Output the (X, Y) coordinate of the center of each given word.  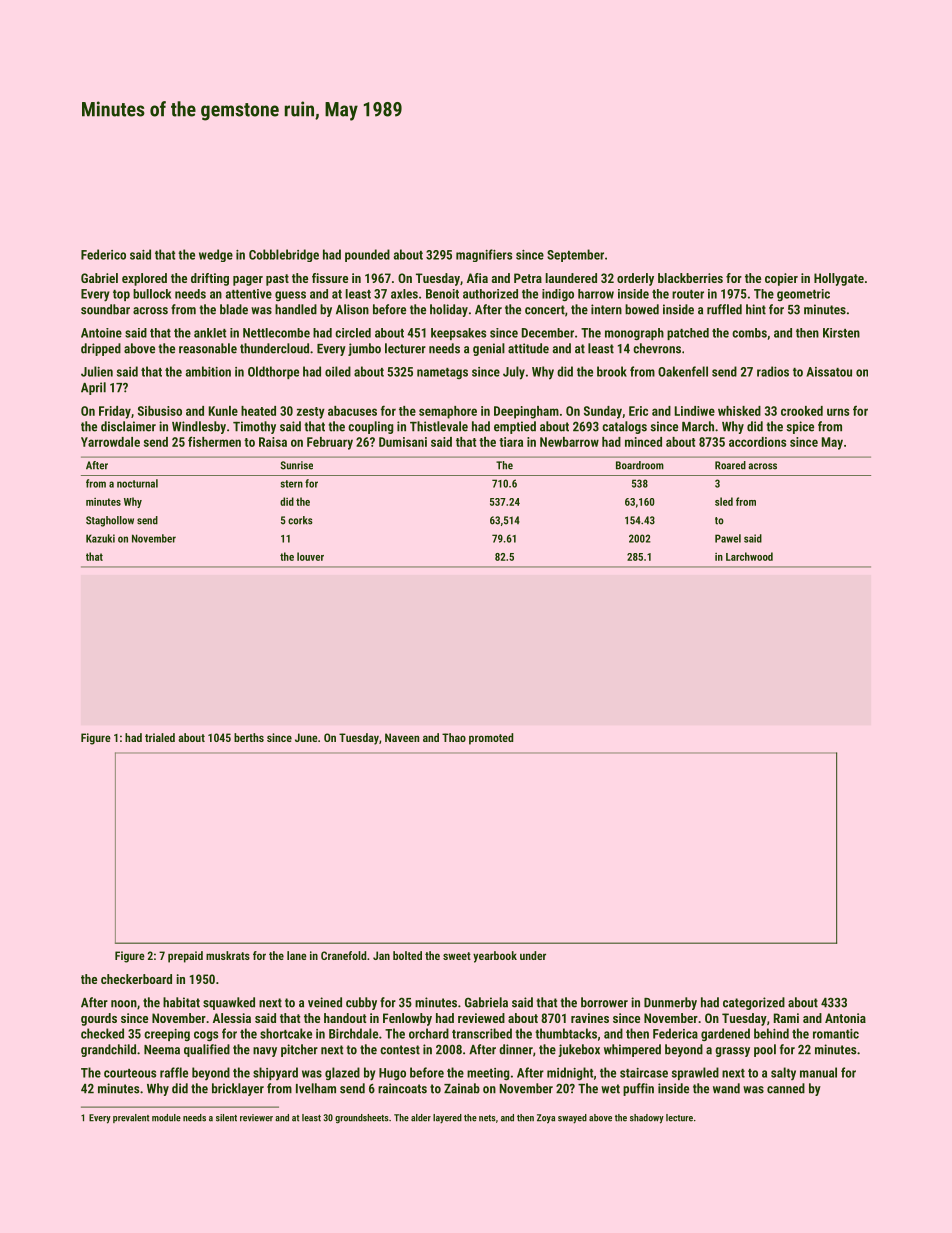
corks (300, 520)
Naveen (402, 737)
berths (249, 737)
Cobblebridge (284, 255)
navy (265, 1052)
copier (781, 279)
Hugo (392, 1074)
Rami (786, 1018)
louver (310, 556)
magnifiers (484, 255)
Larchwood (749, 556)
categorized (754, 1003)
